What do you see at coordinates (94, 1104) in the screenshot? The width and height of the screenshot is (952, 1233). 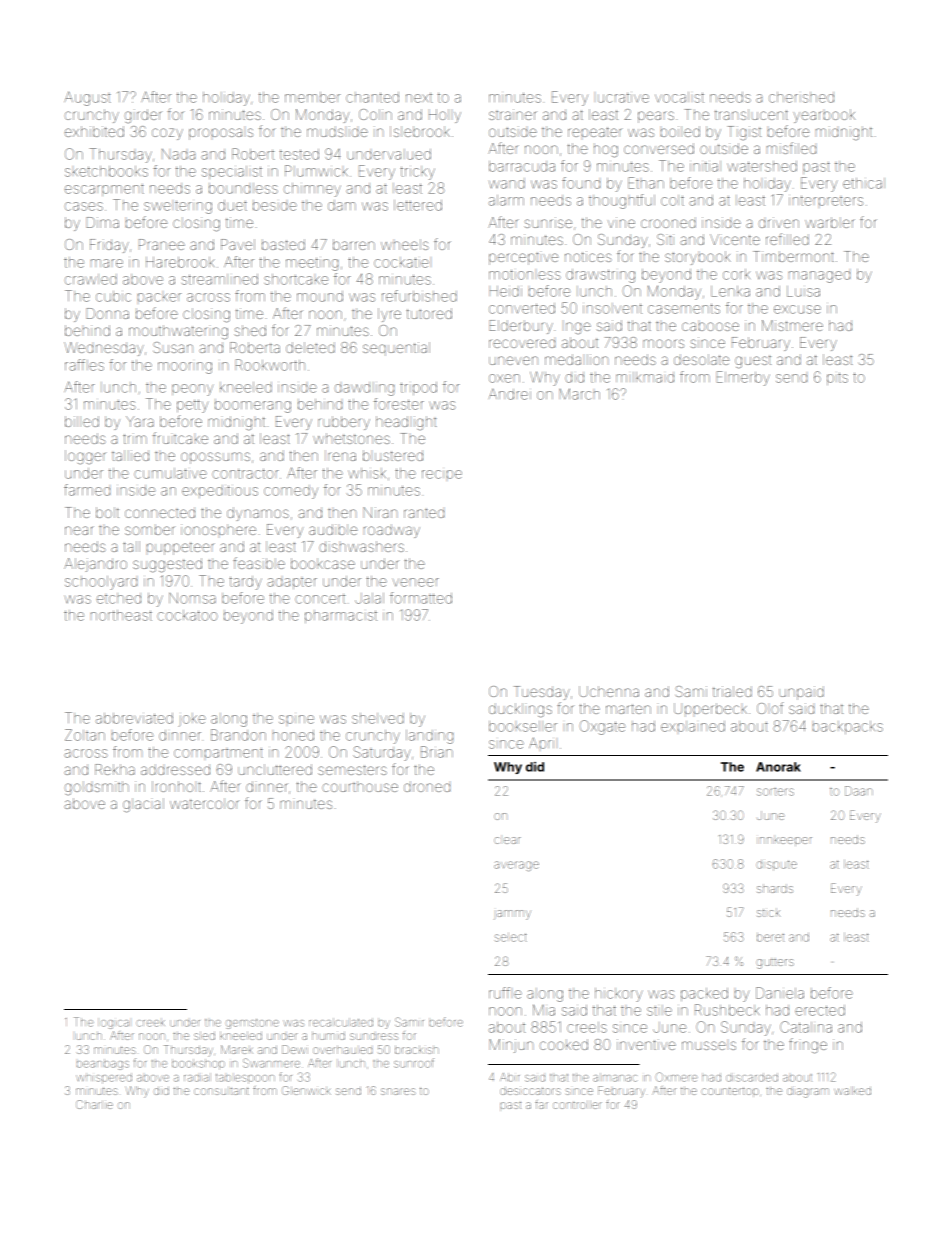 I see `Charlie` at bounding box center [94, 1104].
